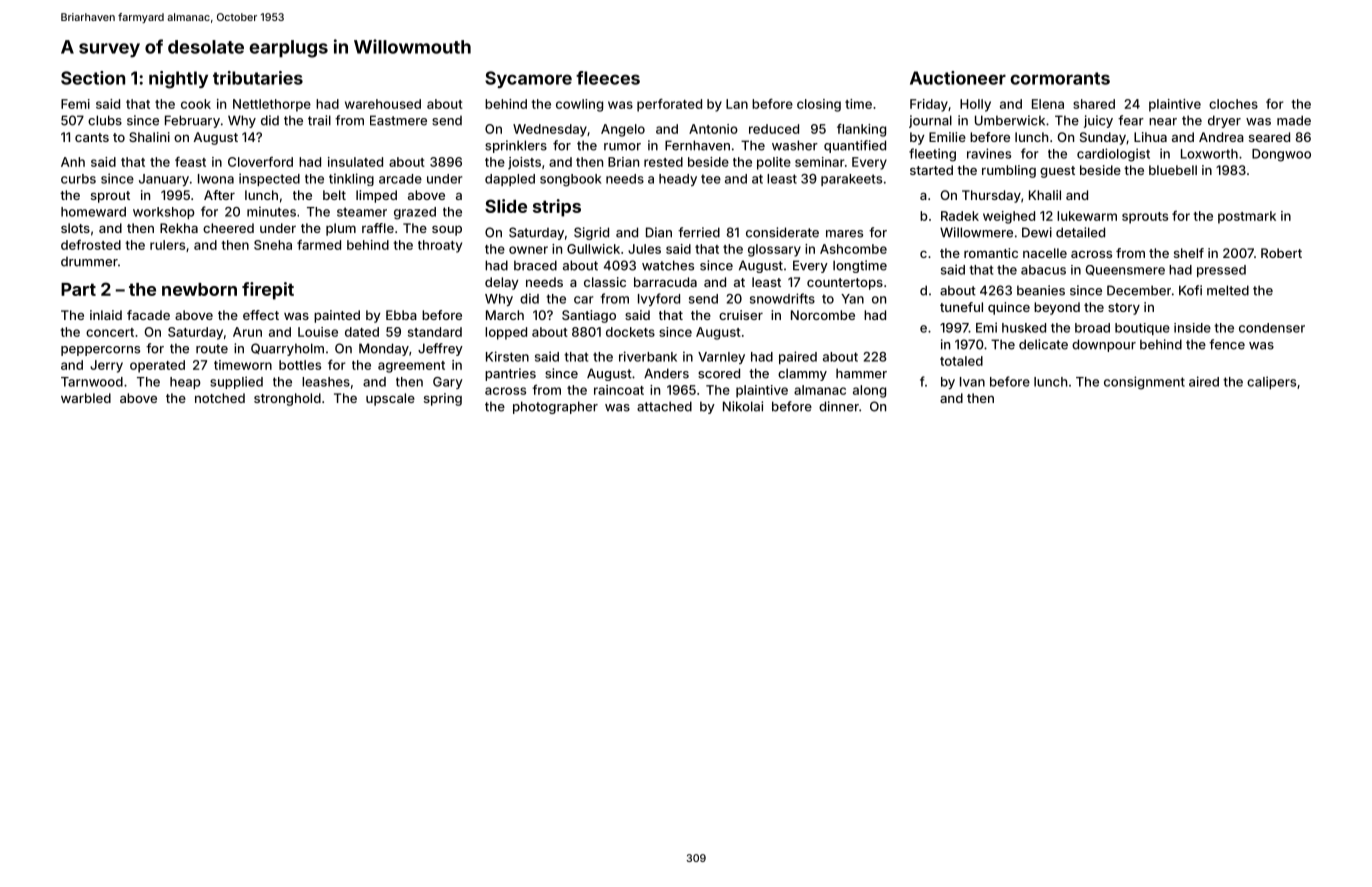 Image resolution: width=1372 pixels, height=887 pixels. I want to click on dinner, so click(839, 406).
